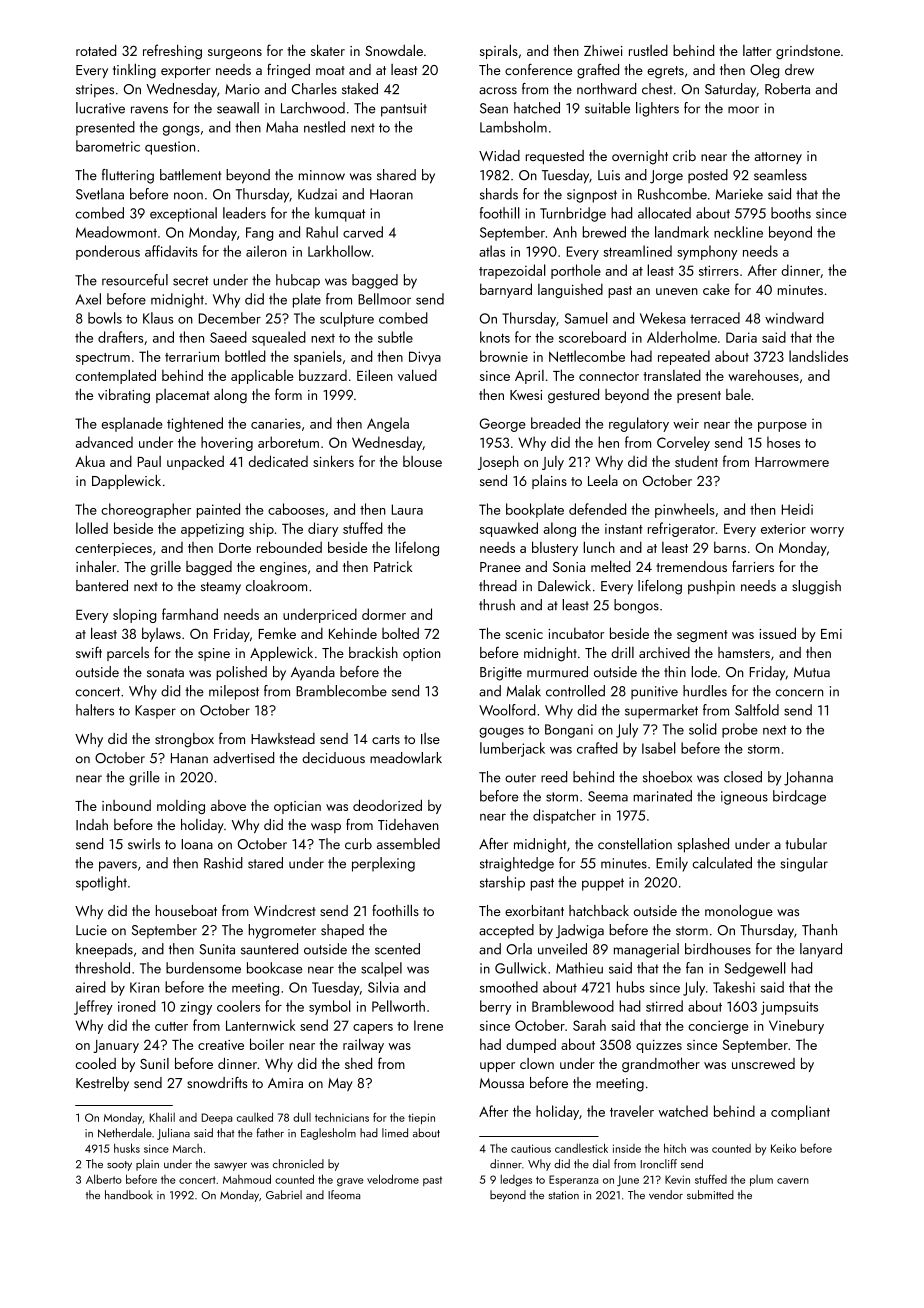 The image size is (924, 1308). Describe the element at coordinates (165, 673) in the document. I see `sonata` at that location.
